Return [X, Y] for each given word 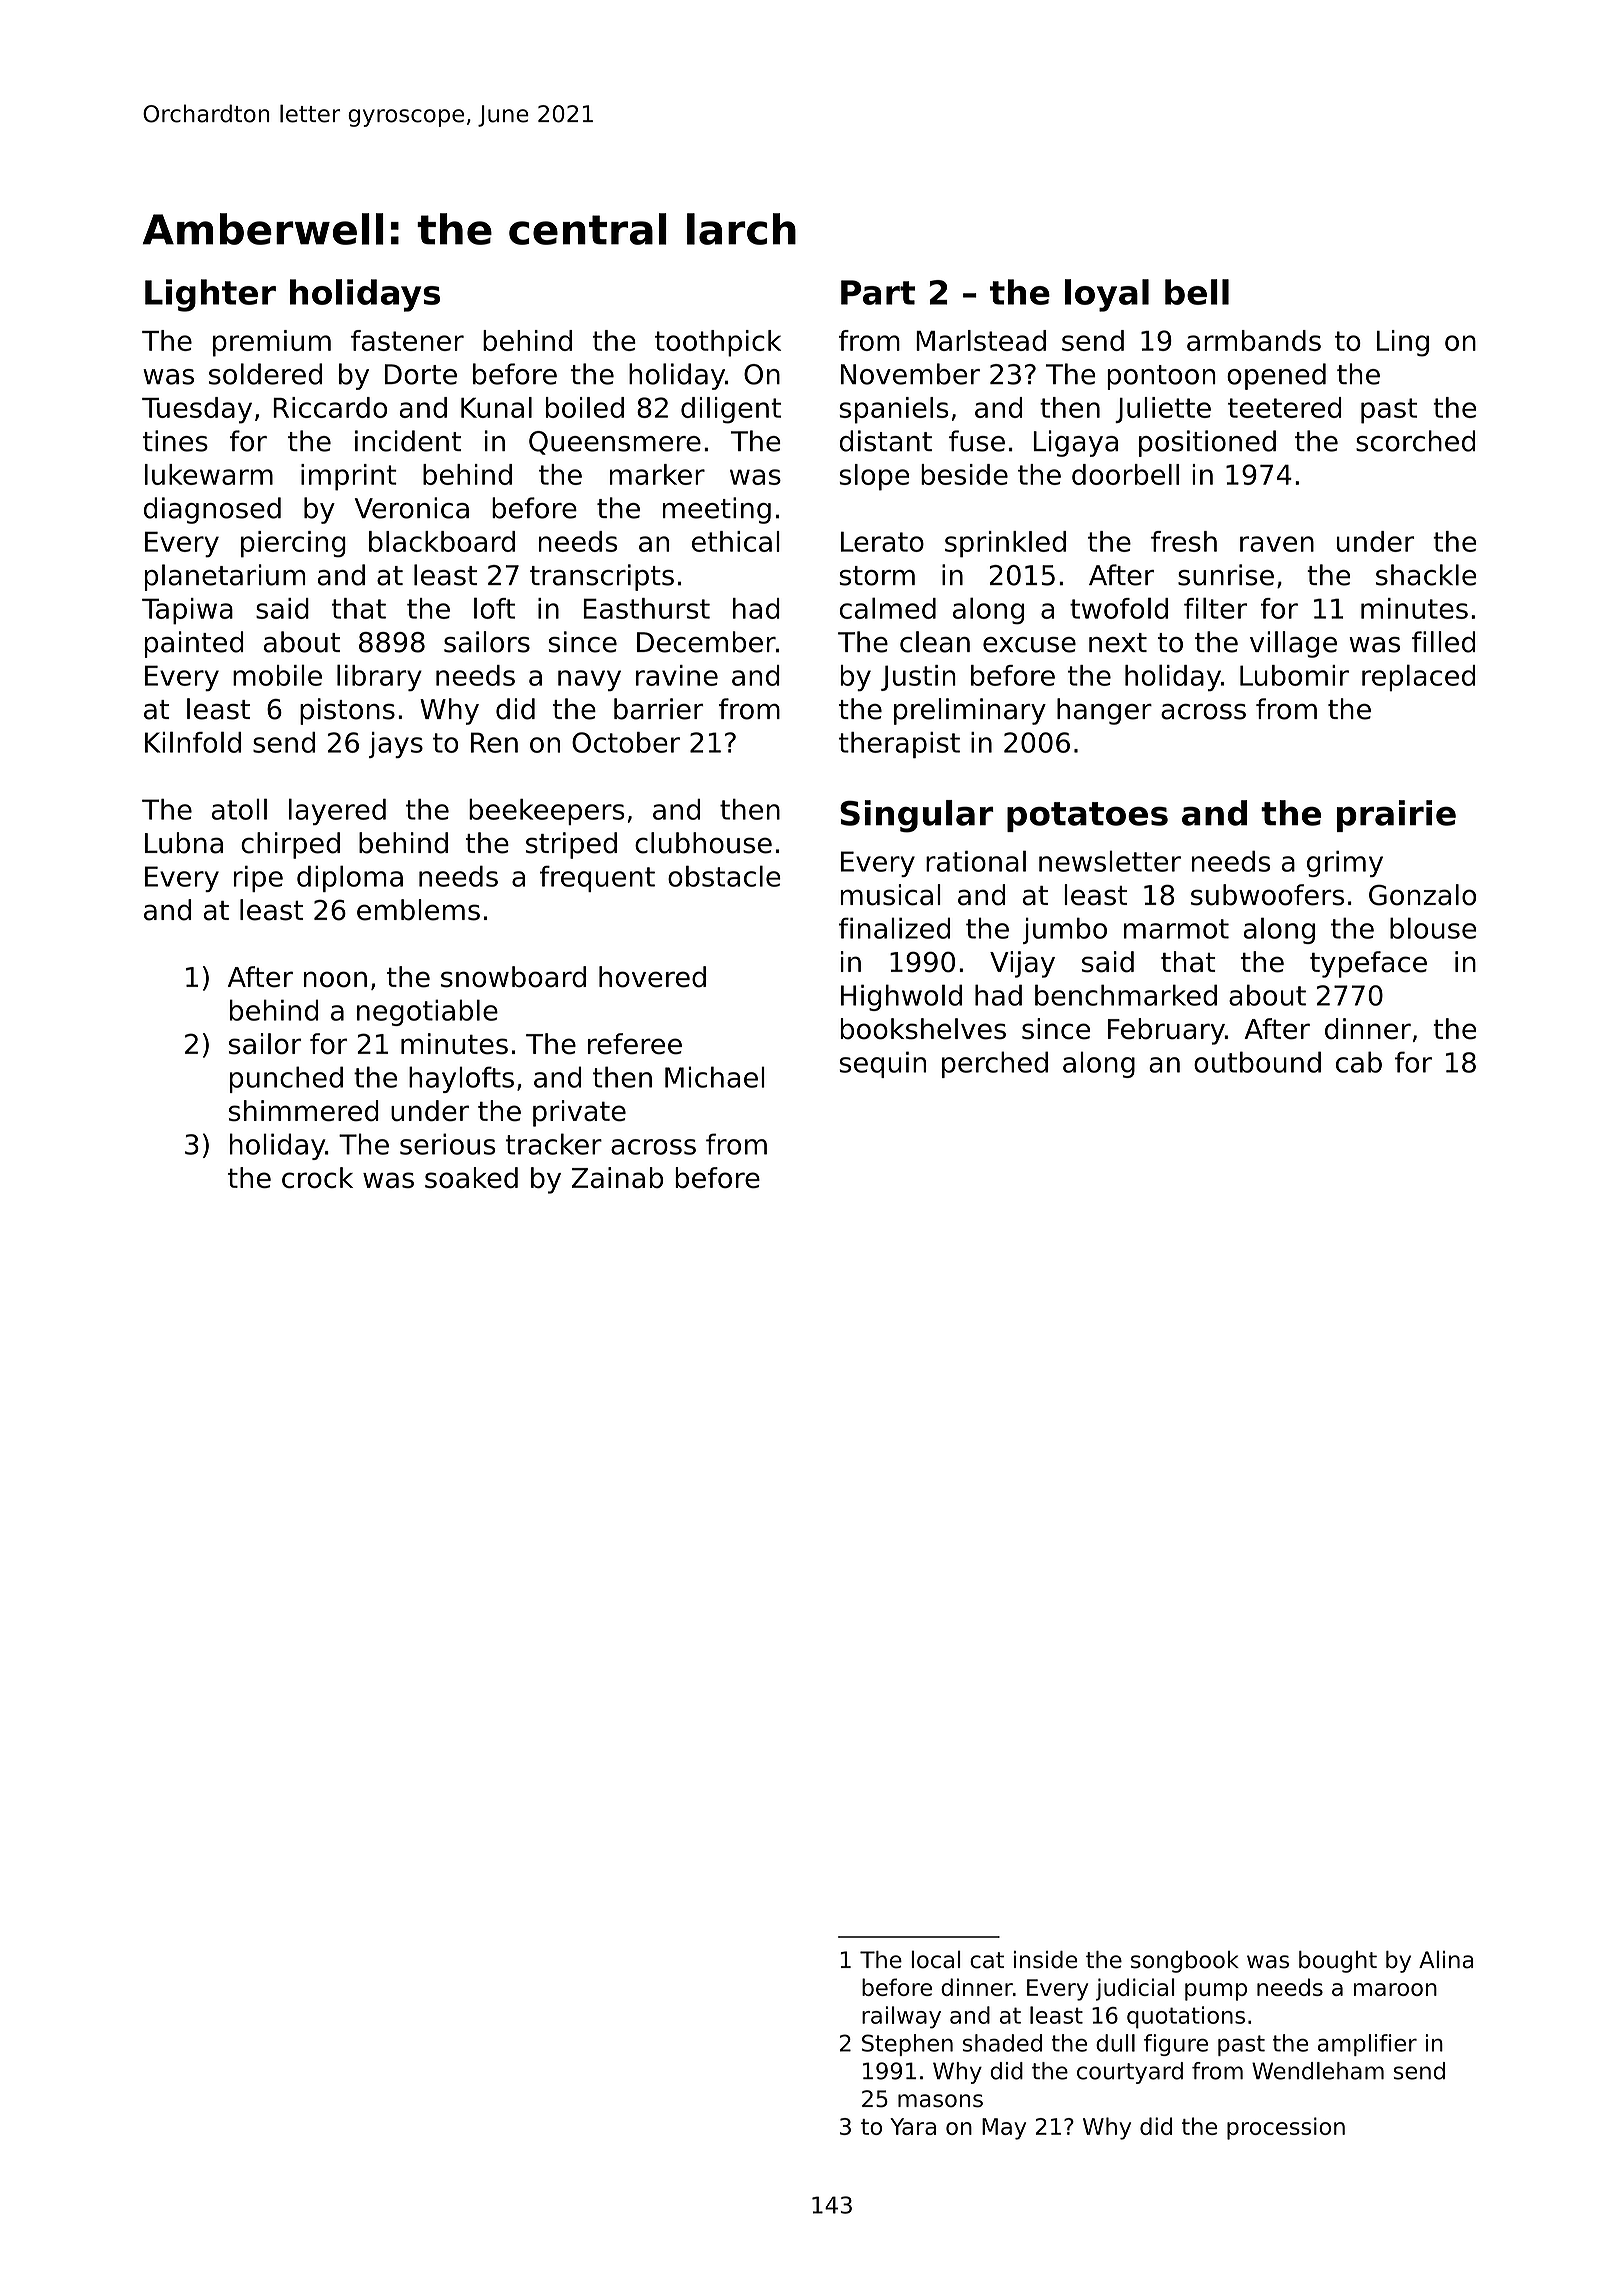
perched [995, 1064]
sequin [882, 1064]
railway [901, 2017]
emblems [418, 910]
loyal [1107, 295]
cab [1359, 1062]
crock [317, 1177]
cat [987, 1960]
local [936, 1959]
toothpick [718, 343]
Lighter [210, 295]
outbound [1257, 1062]
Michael [715, 1077]
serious [448, 1144]
